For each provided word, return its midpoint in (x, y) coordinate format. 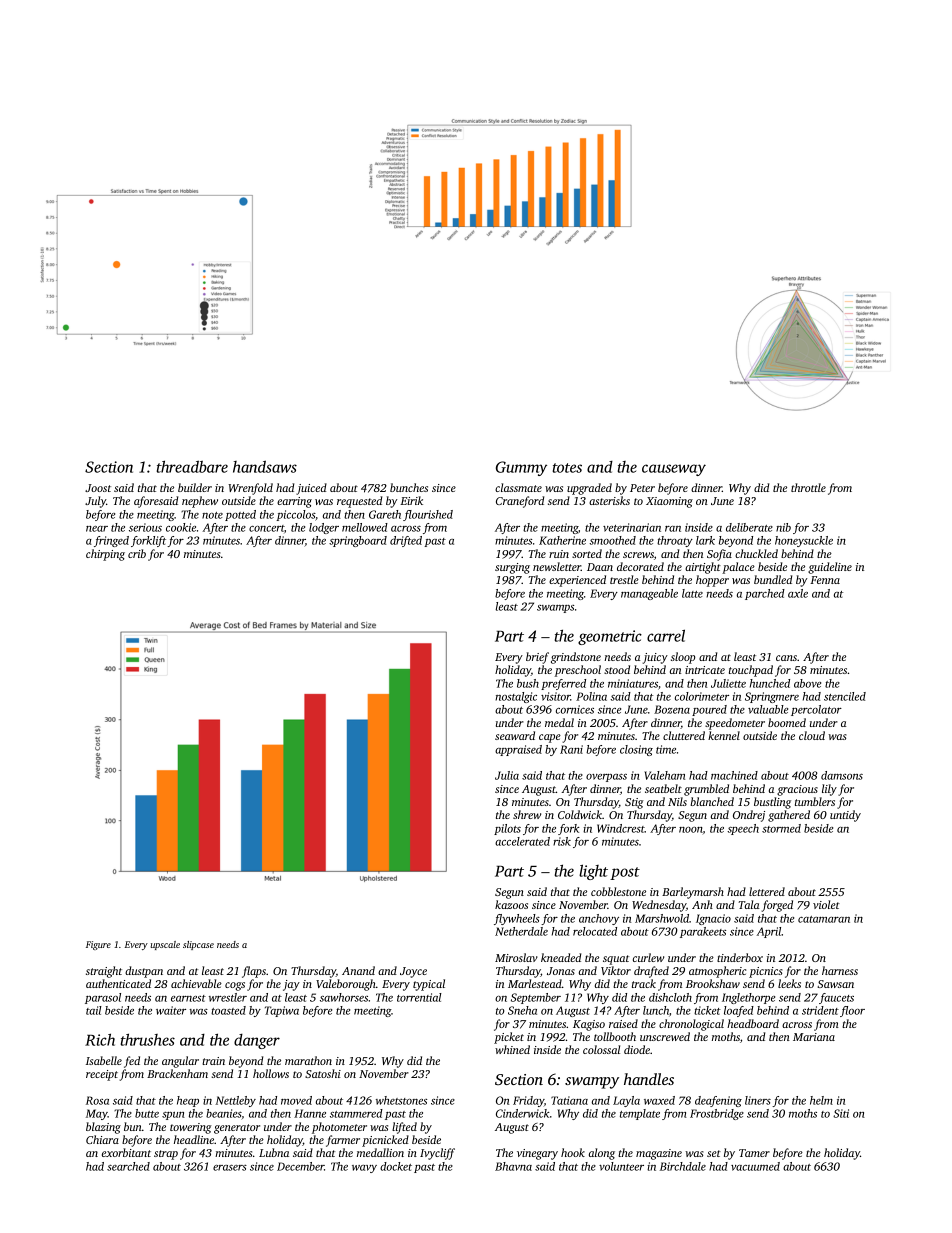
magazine (659, 1154)
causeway (674, 470)
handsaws (265, 466)
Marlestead (535, 983)
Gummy (521, 468)
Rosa (97, 1100)
